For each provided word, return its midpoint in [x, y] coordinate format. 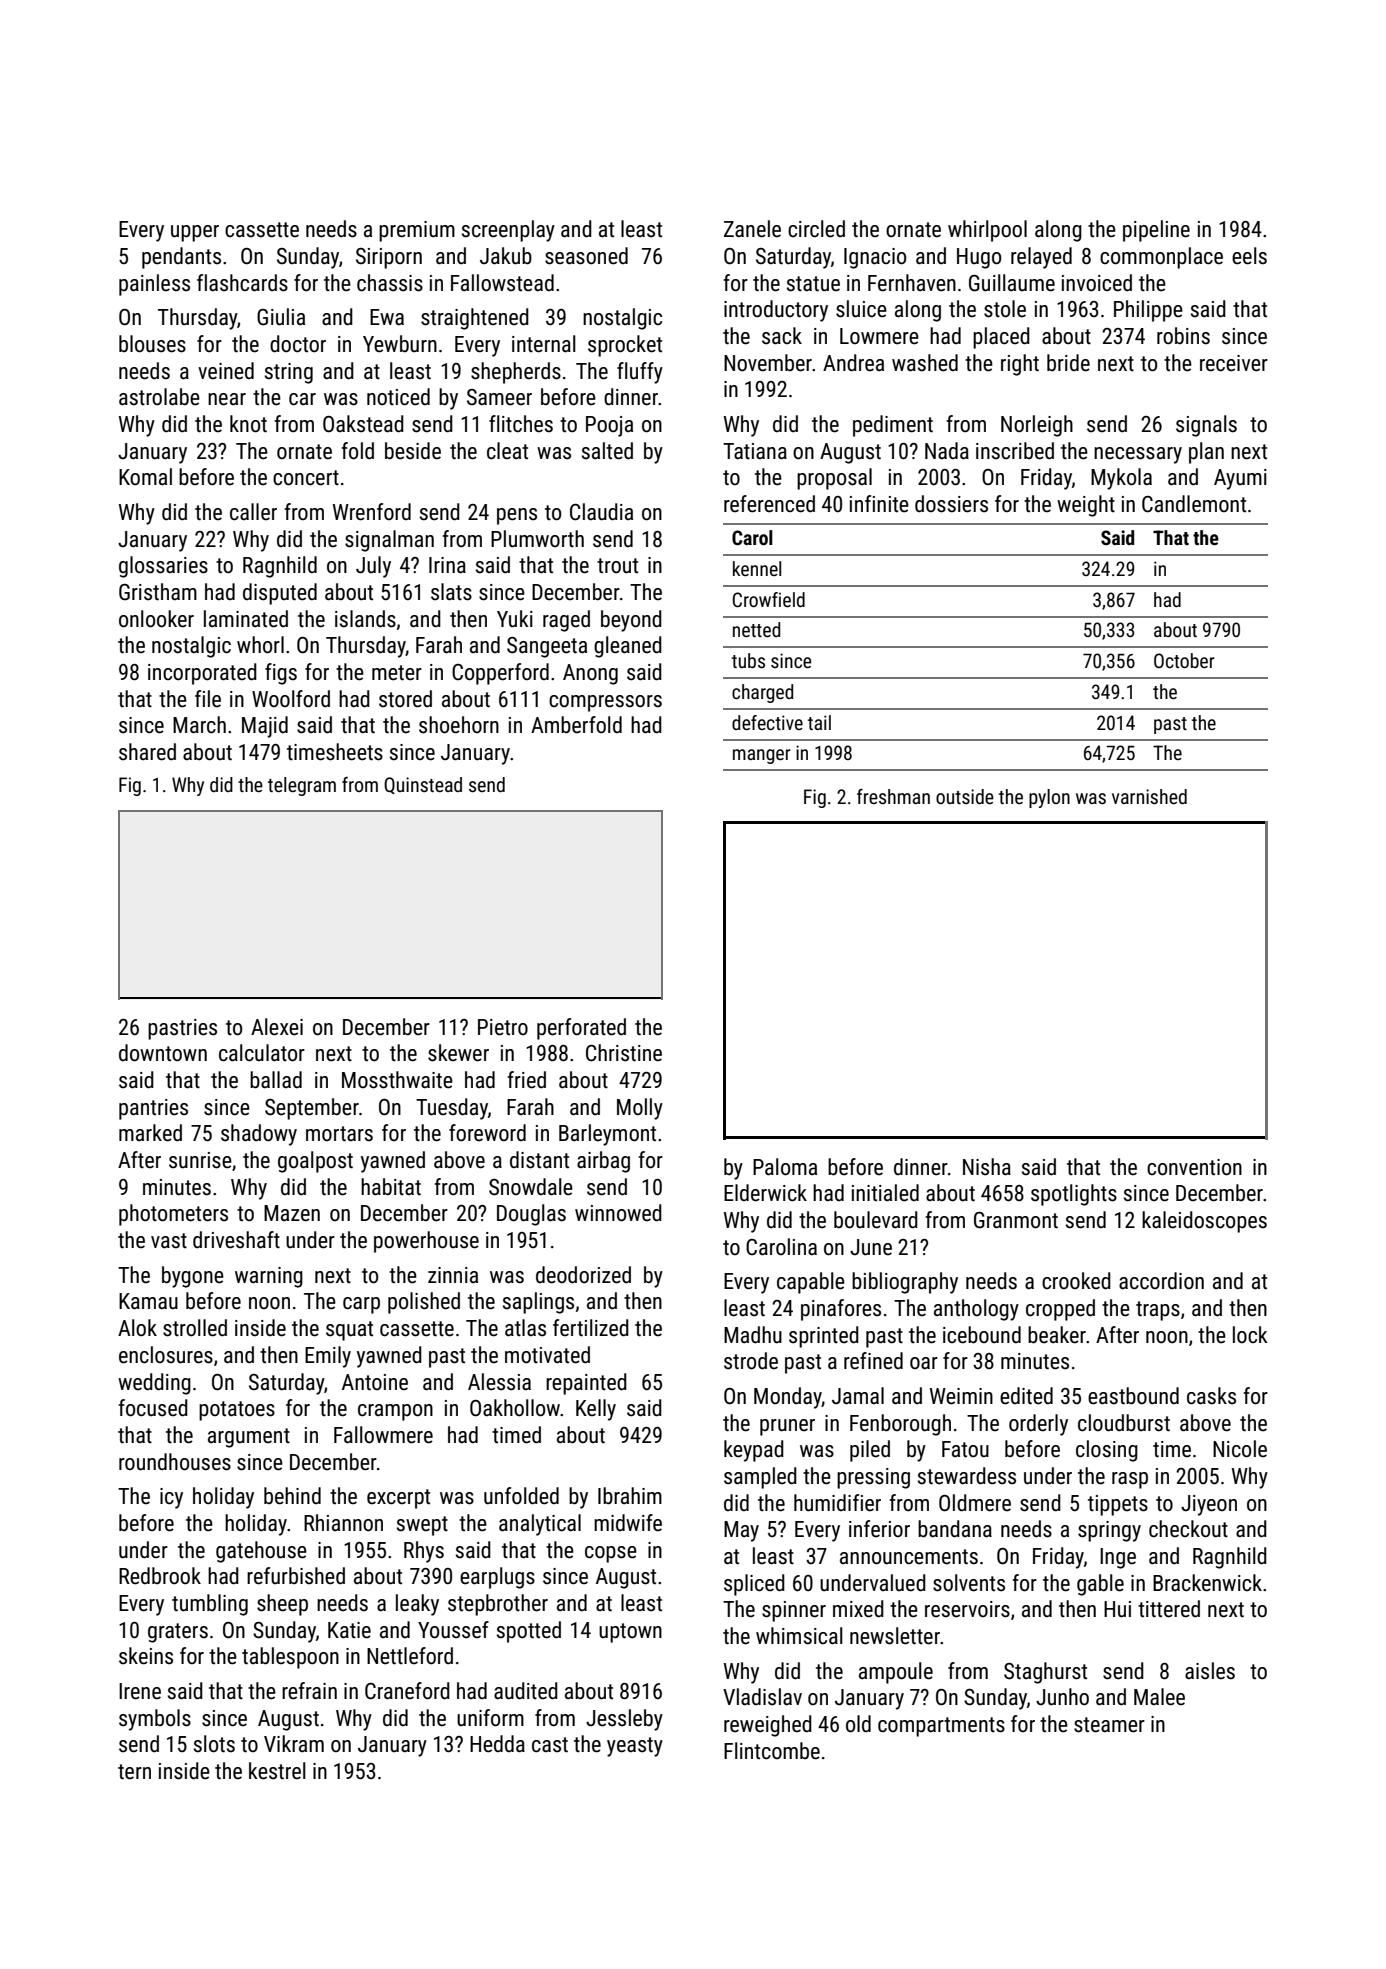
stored [405, 699]
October [1184, 660]
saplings [538, 1303]
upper [195, 233]
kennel [757, 568]
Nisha [987, 1167]
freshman [893, 796]
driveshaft [236, 1240]
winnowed [618, 1213]
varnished [1149, 796]
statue [813, 284]
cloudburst [1124, 1423]
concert [306, 478]
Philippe [1148, 311]
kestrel [277, 1771]
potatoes [237, 1411]
